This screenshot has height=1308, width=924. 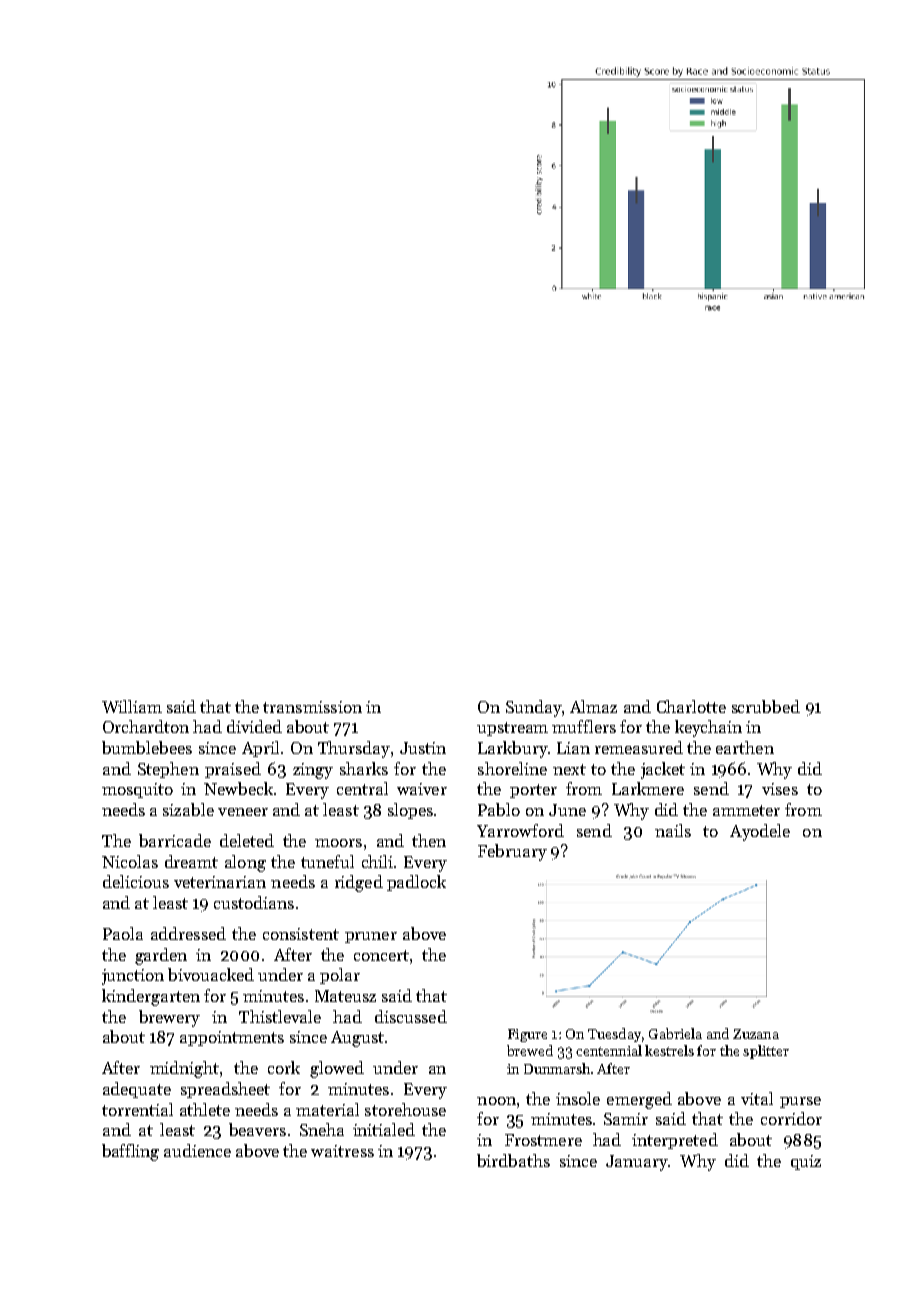 What do you see at coordinates (806, 1162) in the screenshot?
I see `quiz` at bounding box center [806, 1162].
